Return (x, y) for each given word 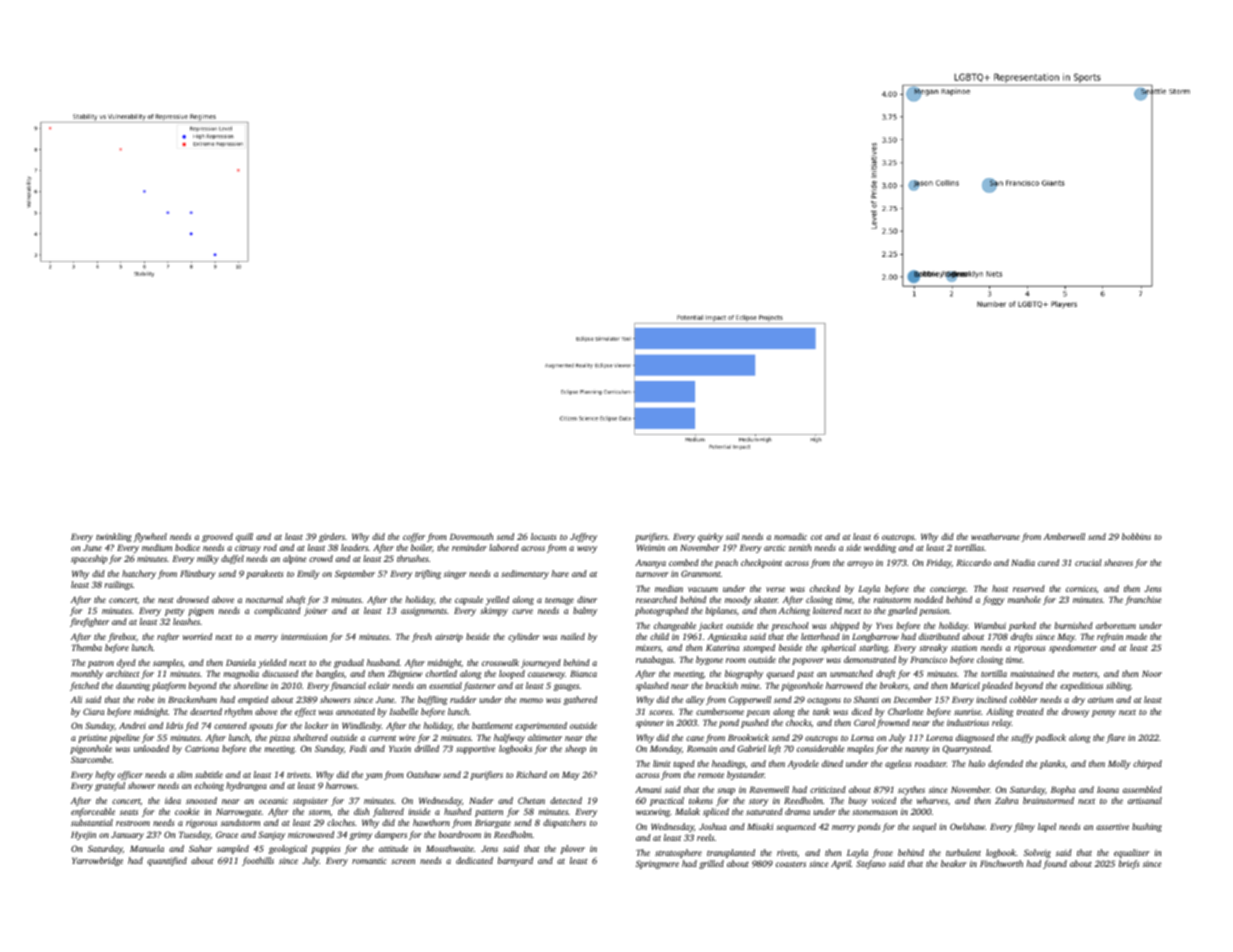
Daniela (241, 662)
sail (732, 536)
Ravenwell (769, 789)
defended (1005, 764)
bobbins (1136, 536)
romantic (369, 861)
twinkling (114, 537)
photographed (661, 611)
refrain (1110, 637)
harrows (341, 785)
